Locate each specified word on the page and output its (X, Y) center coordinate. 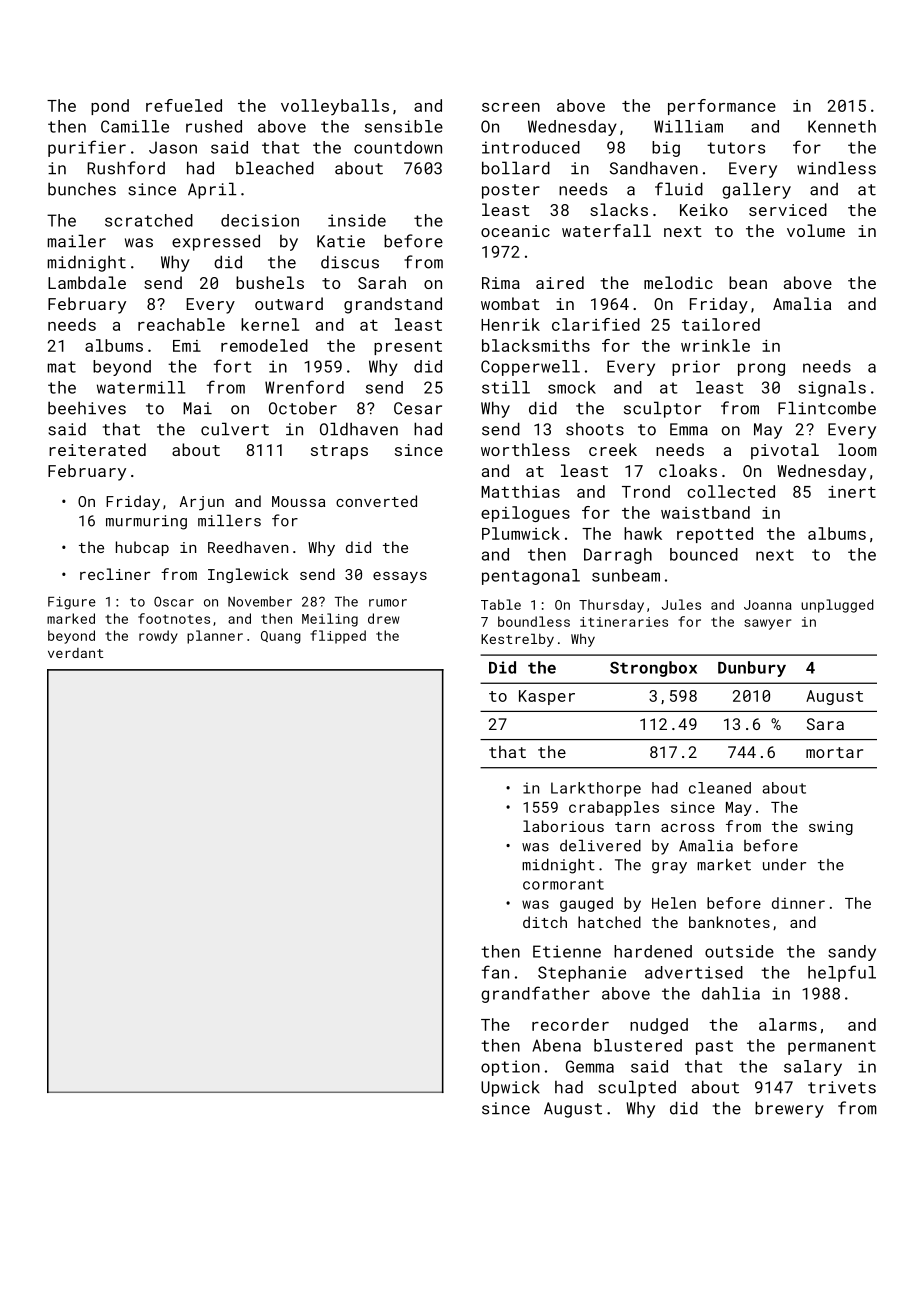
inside (357, 220)
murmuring (146, 522)
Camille (135, 126)
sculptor (662, 409)
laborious (563, 826)
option (510, 1068)
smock (572, 387)
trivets (842, 1087)
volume (816, 230)
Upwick (510, 1089)
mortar (834, 752)
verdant (75, 653)
